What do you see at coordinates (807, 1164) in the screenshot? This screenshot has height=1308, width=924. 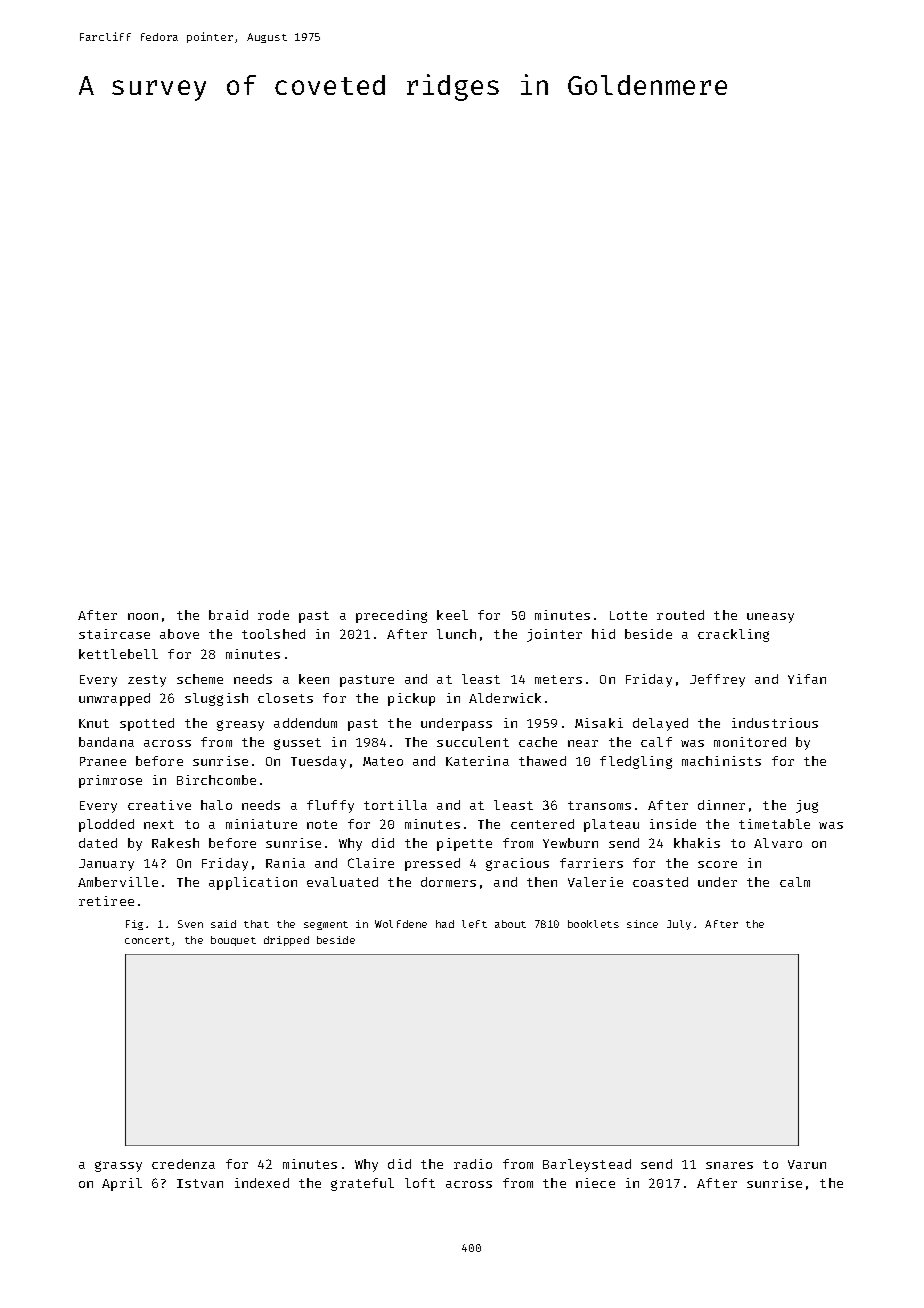 I see `Varun` at bounding box center [807, 1164].
